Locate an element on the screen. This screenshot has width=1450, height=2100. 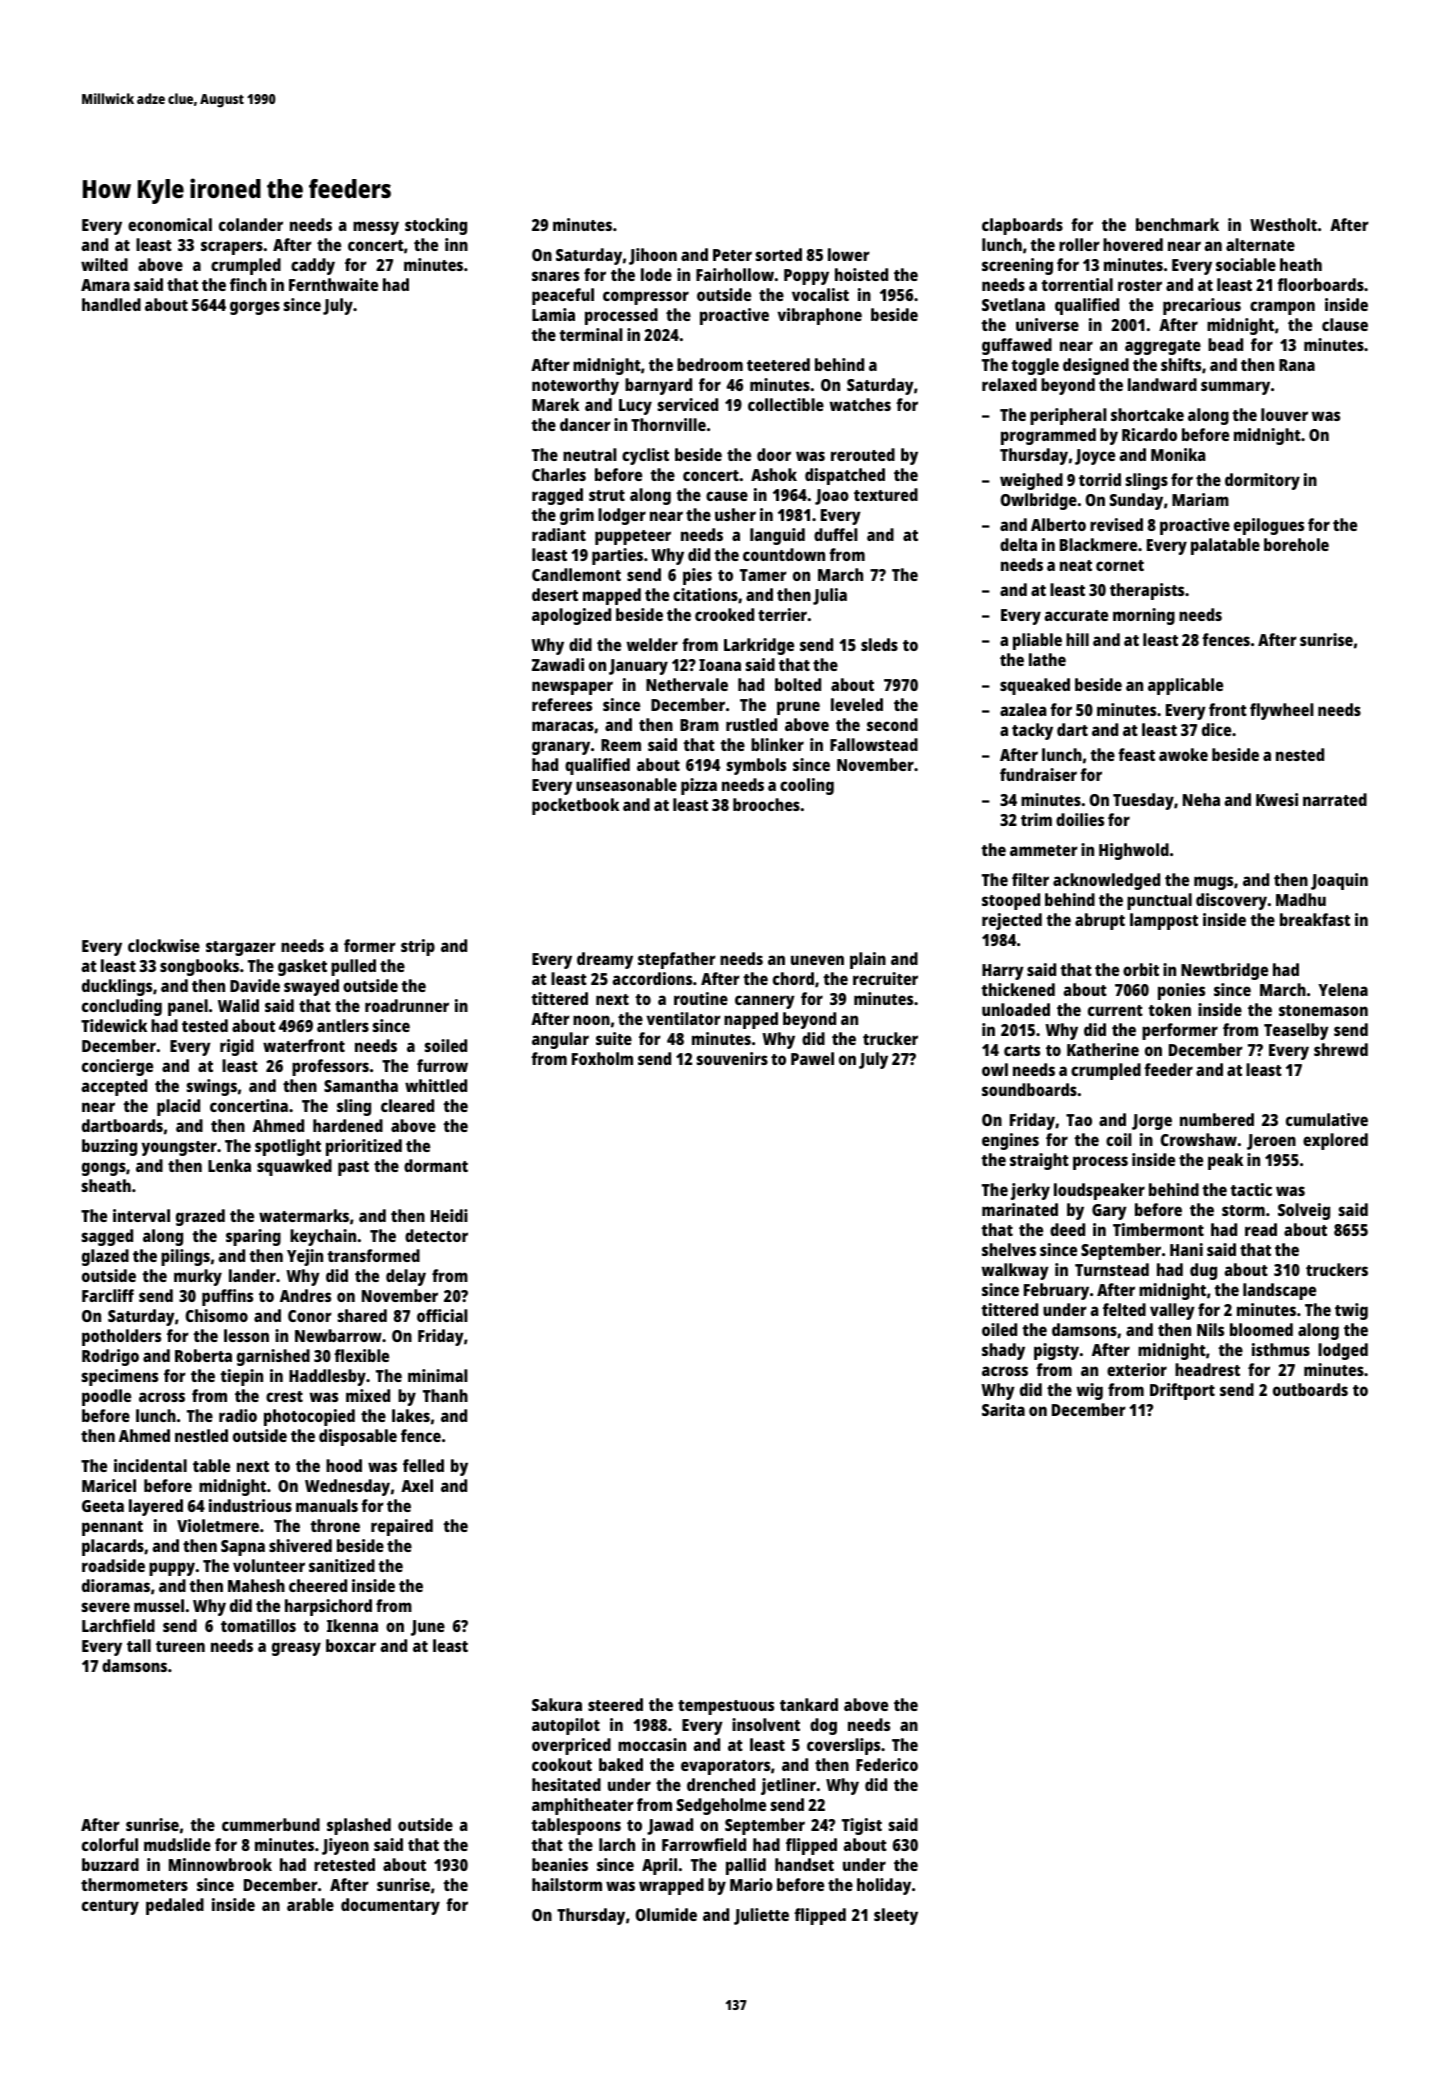
minimal is located at coordinates (438, 1375).
